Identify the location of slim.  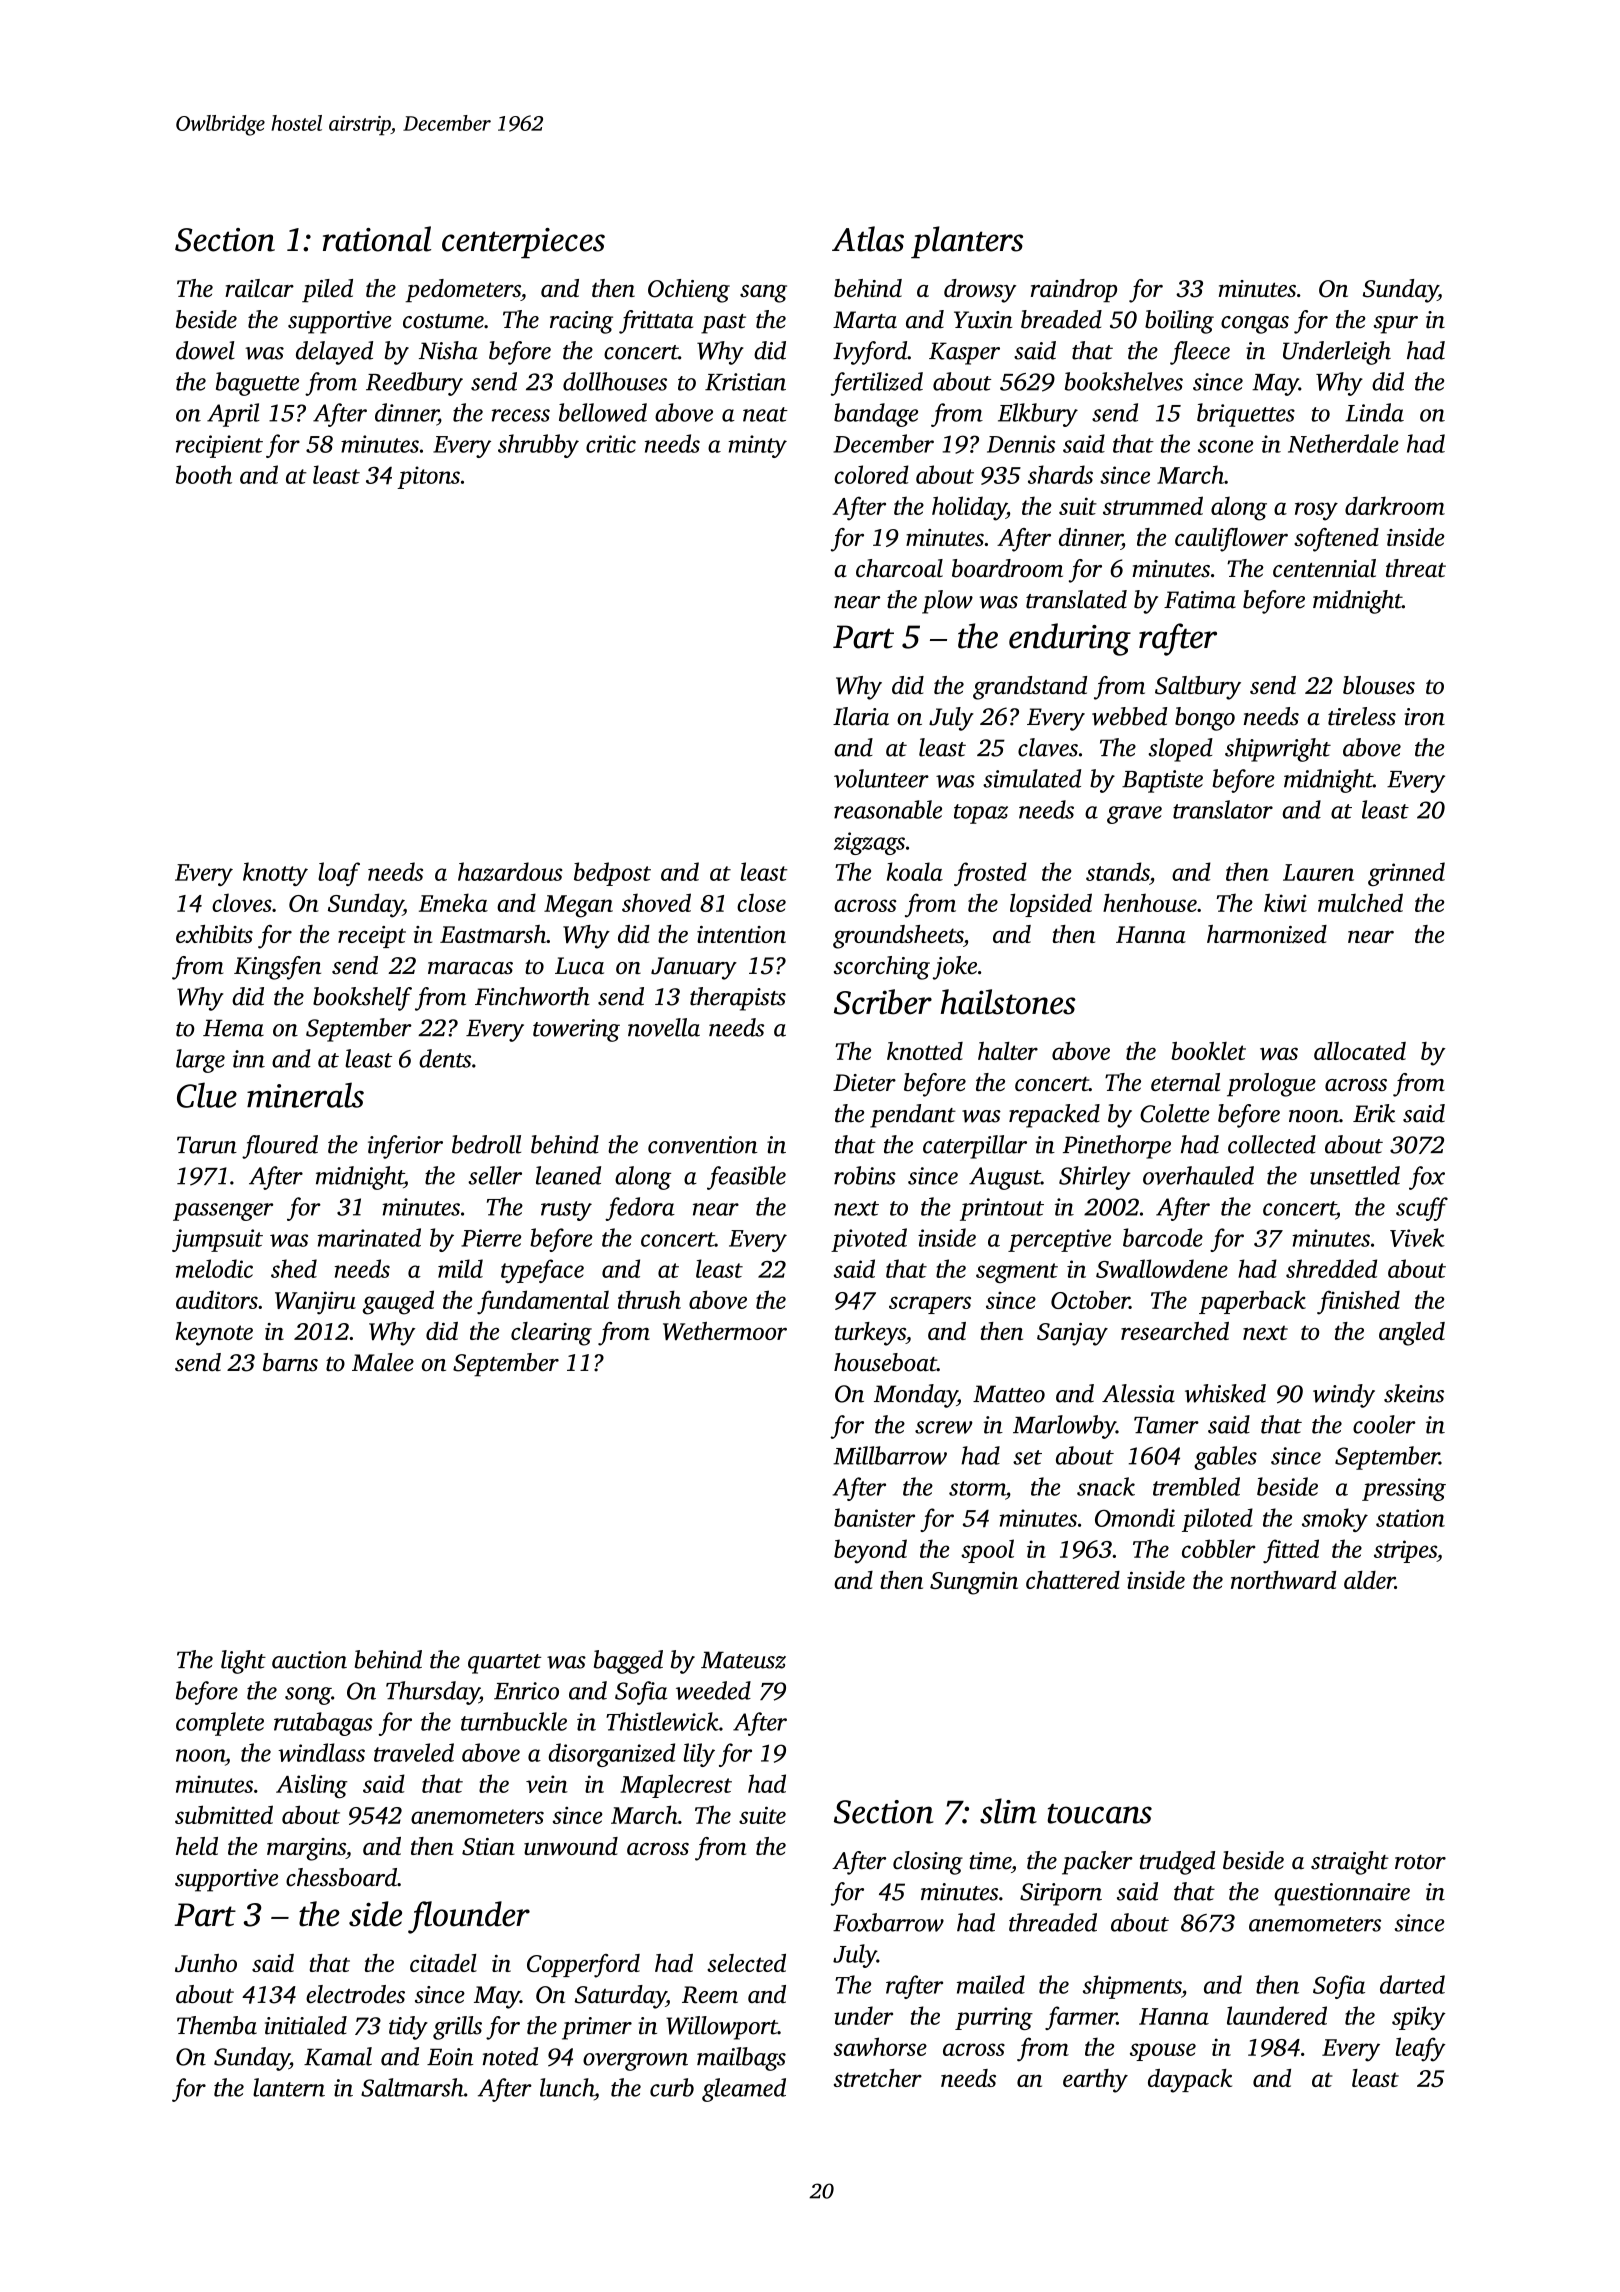
(1008, 1811).
